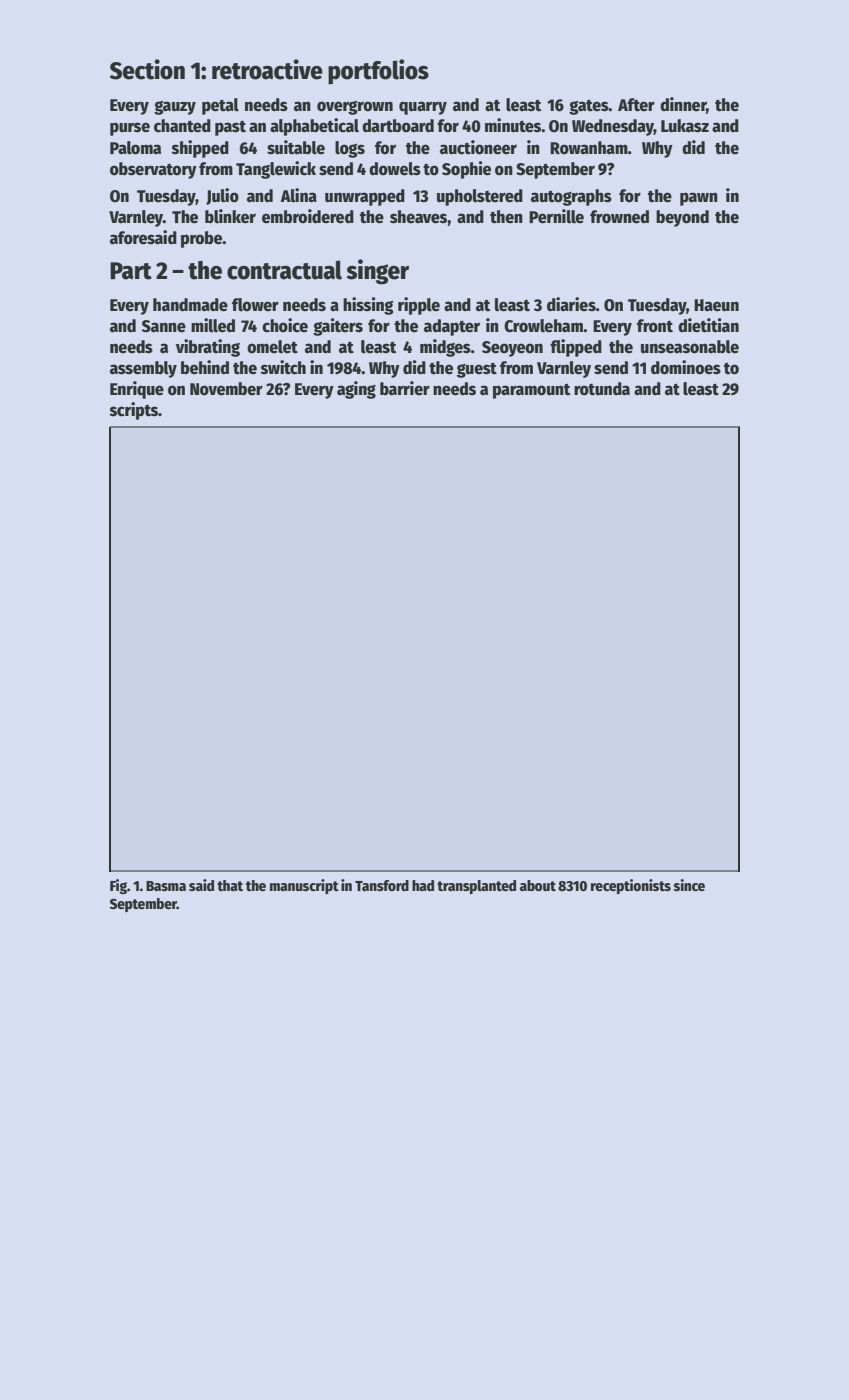 This image has width=849, height=1400. I want to click on assembly, so click(143, 369).
